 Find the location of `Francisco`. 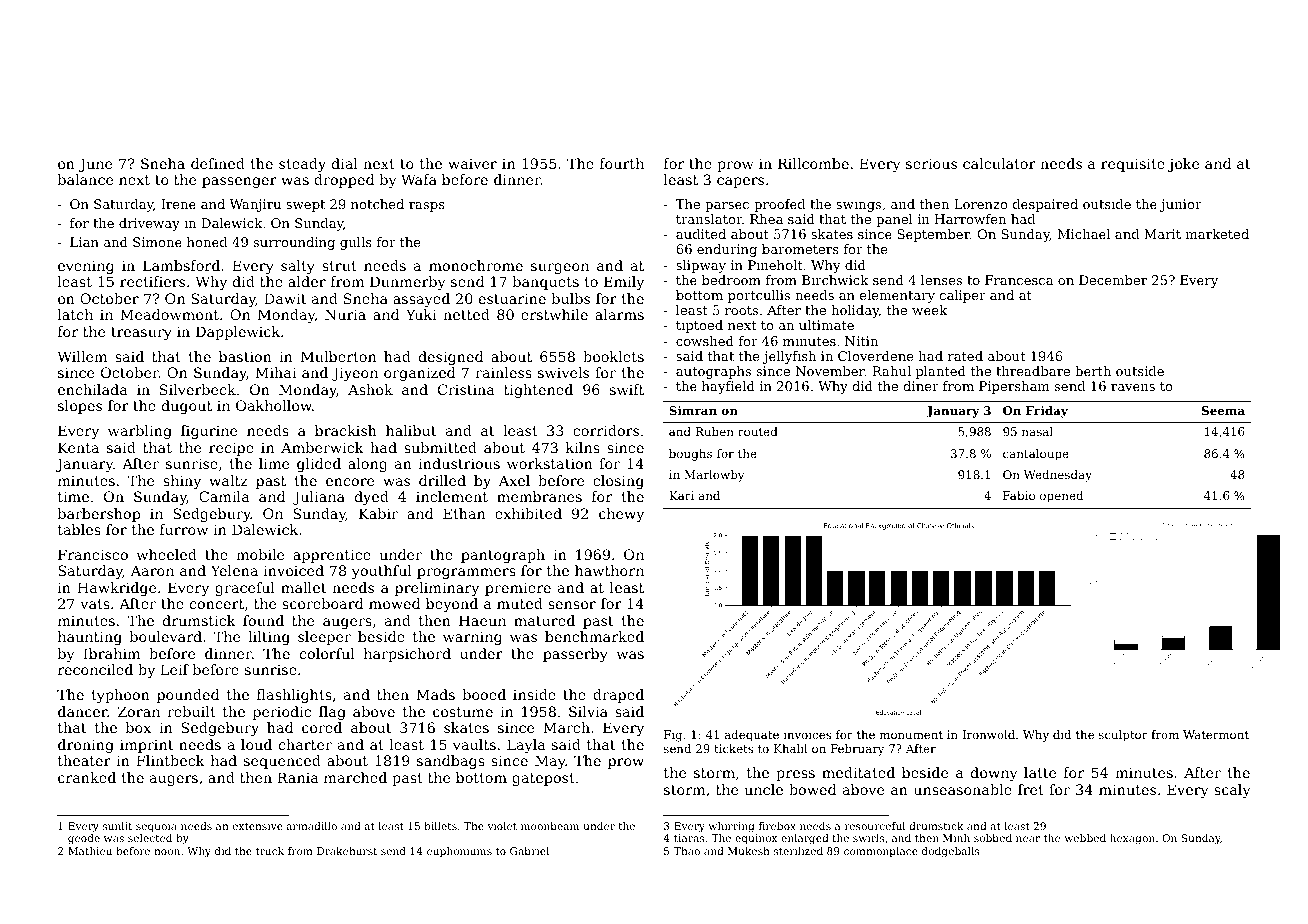

Francisco is located at coordinates (93, 554).
